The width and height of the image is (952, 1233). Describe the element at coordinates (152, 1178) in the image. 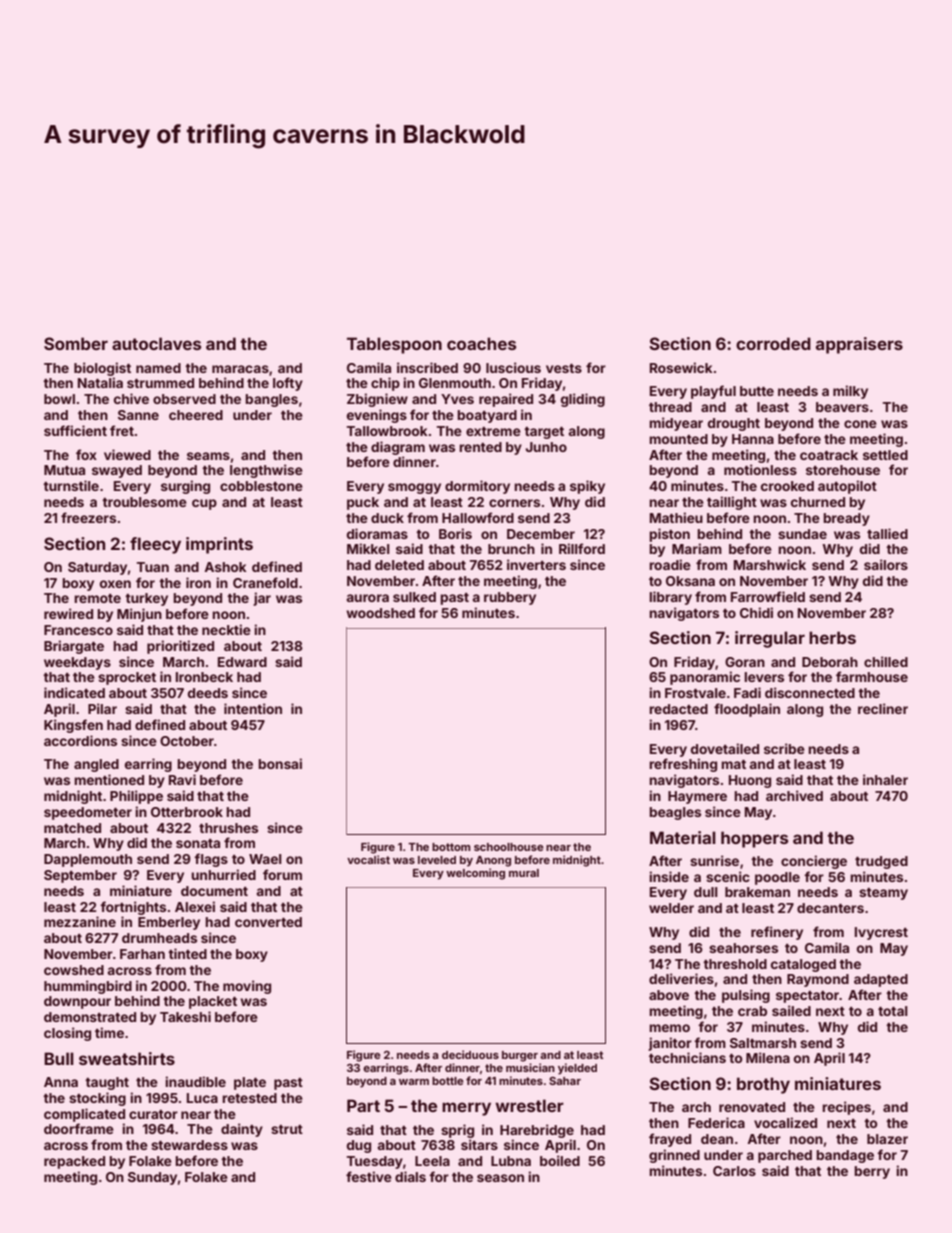

I see `Sunday` at that location.
